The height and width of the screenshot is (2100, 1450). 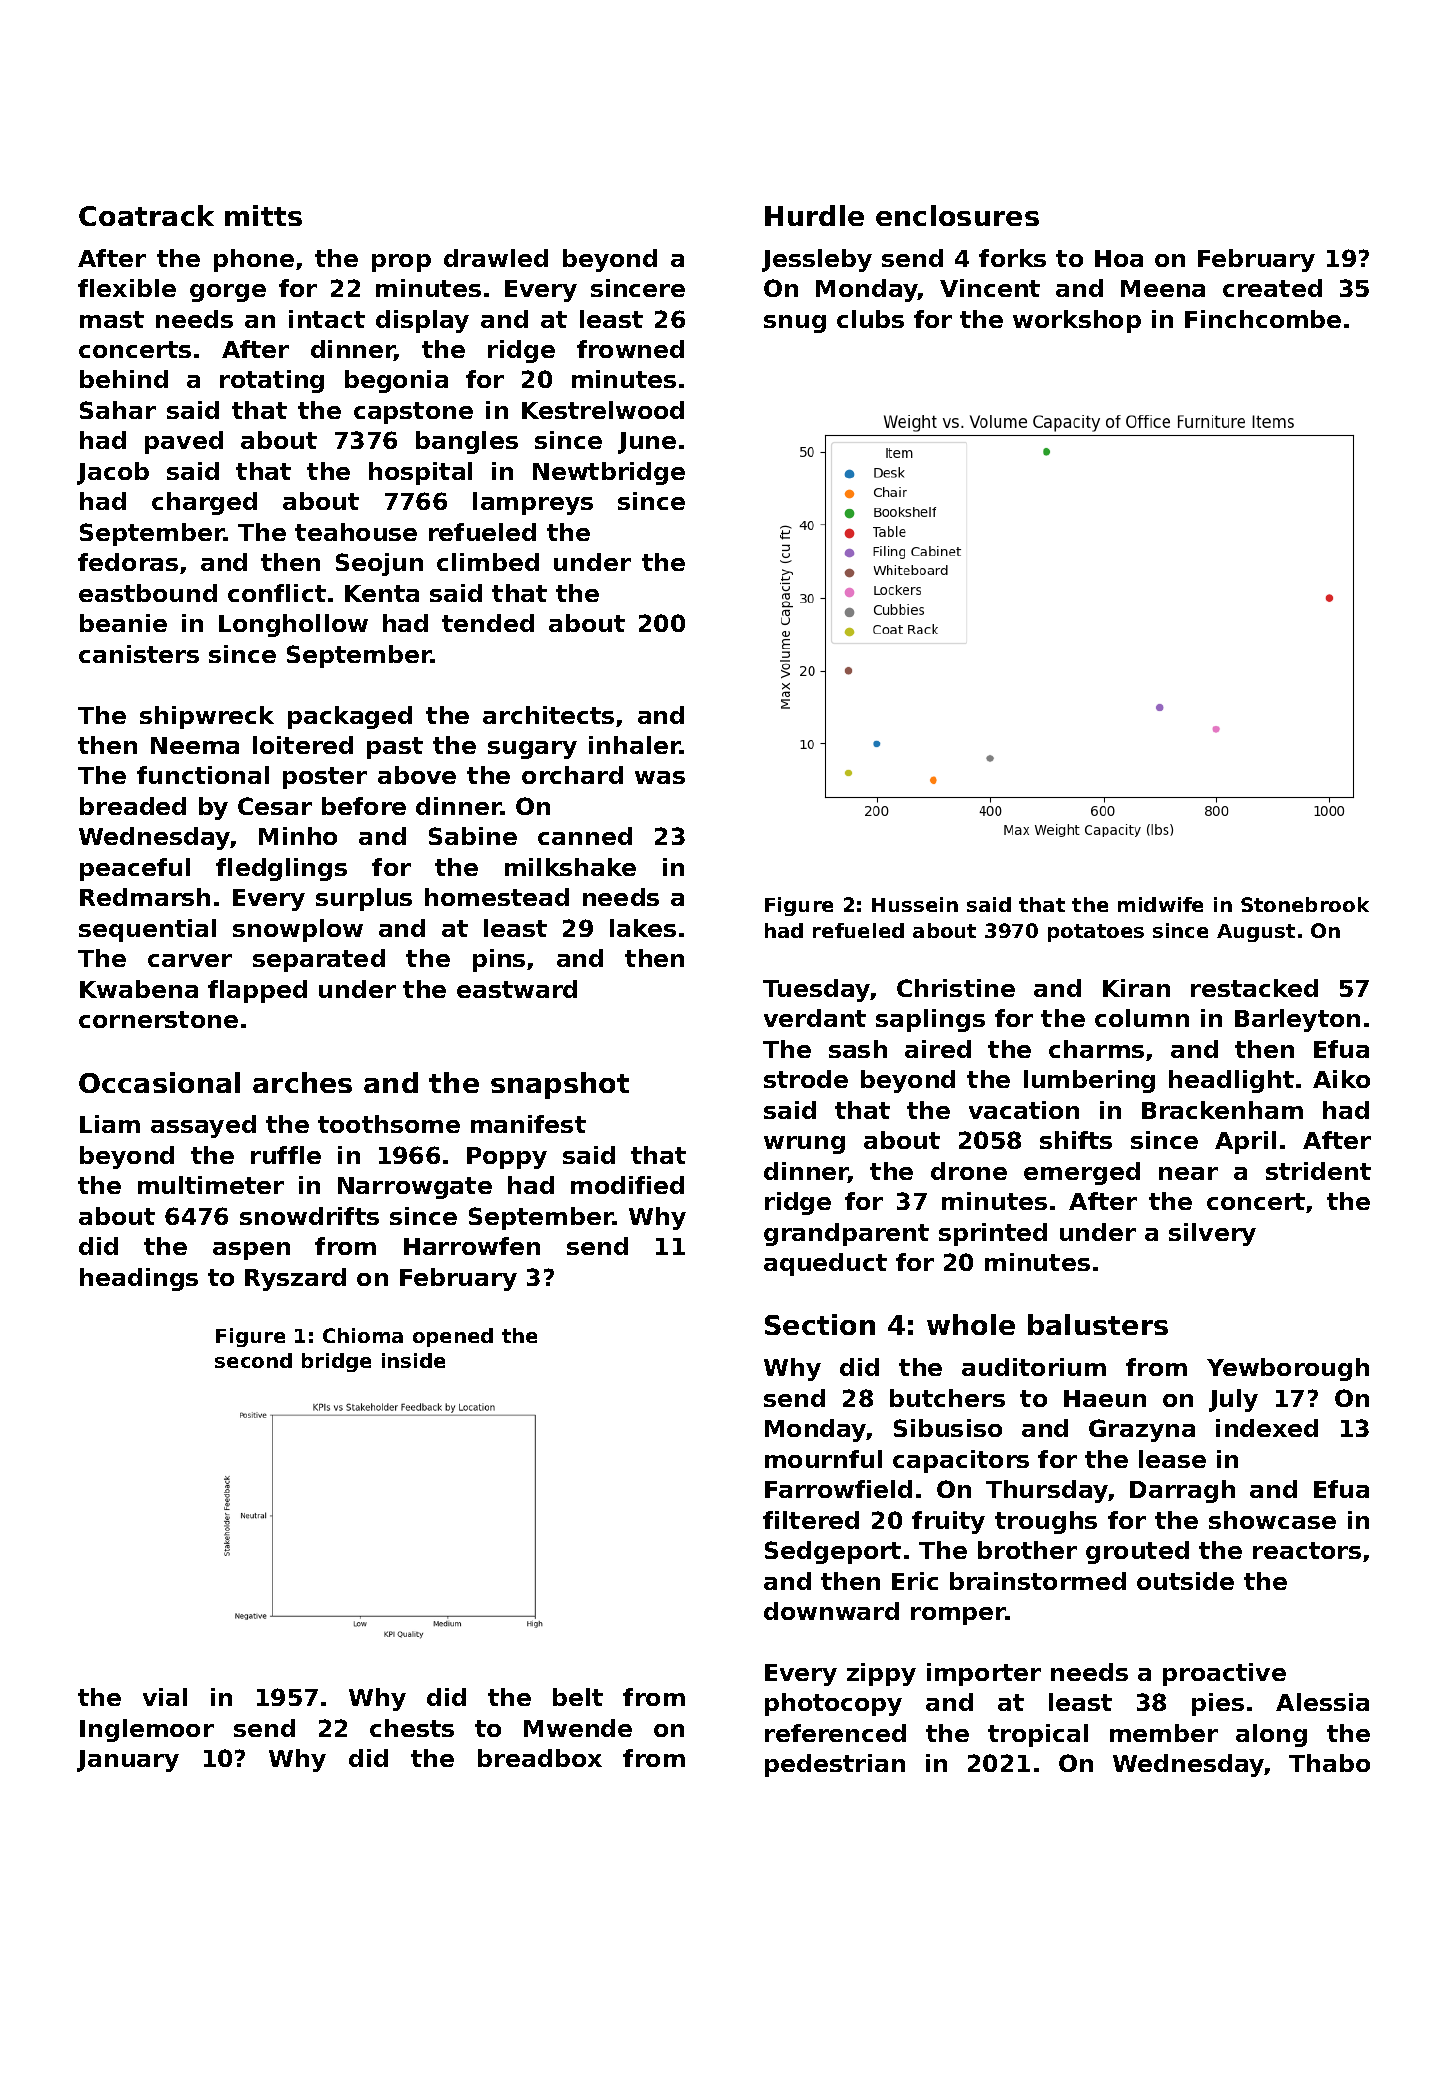 I want to click on Inglemoor, so click(x=147, y=1730).
